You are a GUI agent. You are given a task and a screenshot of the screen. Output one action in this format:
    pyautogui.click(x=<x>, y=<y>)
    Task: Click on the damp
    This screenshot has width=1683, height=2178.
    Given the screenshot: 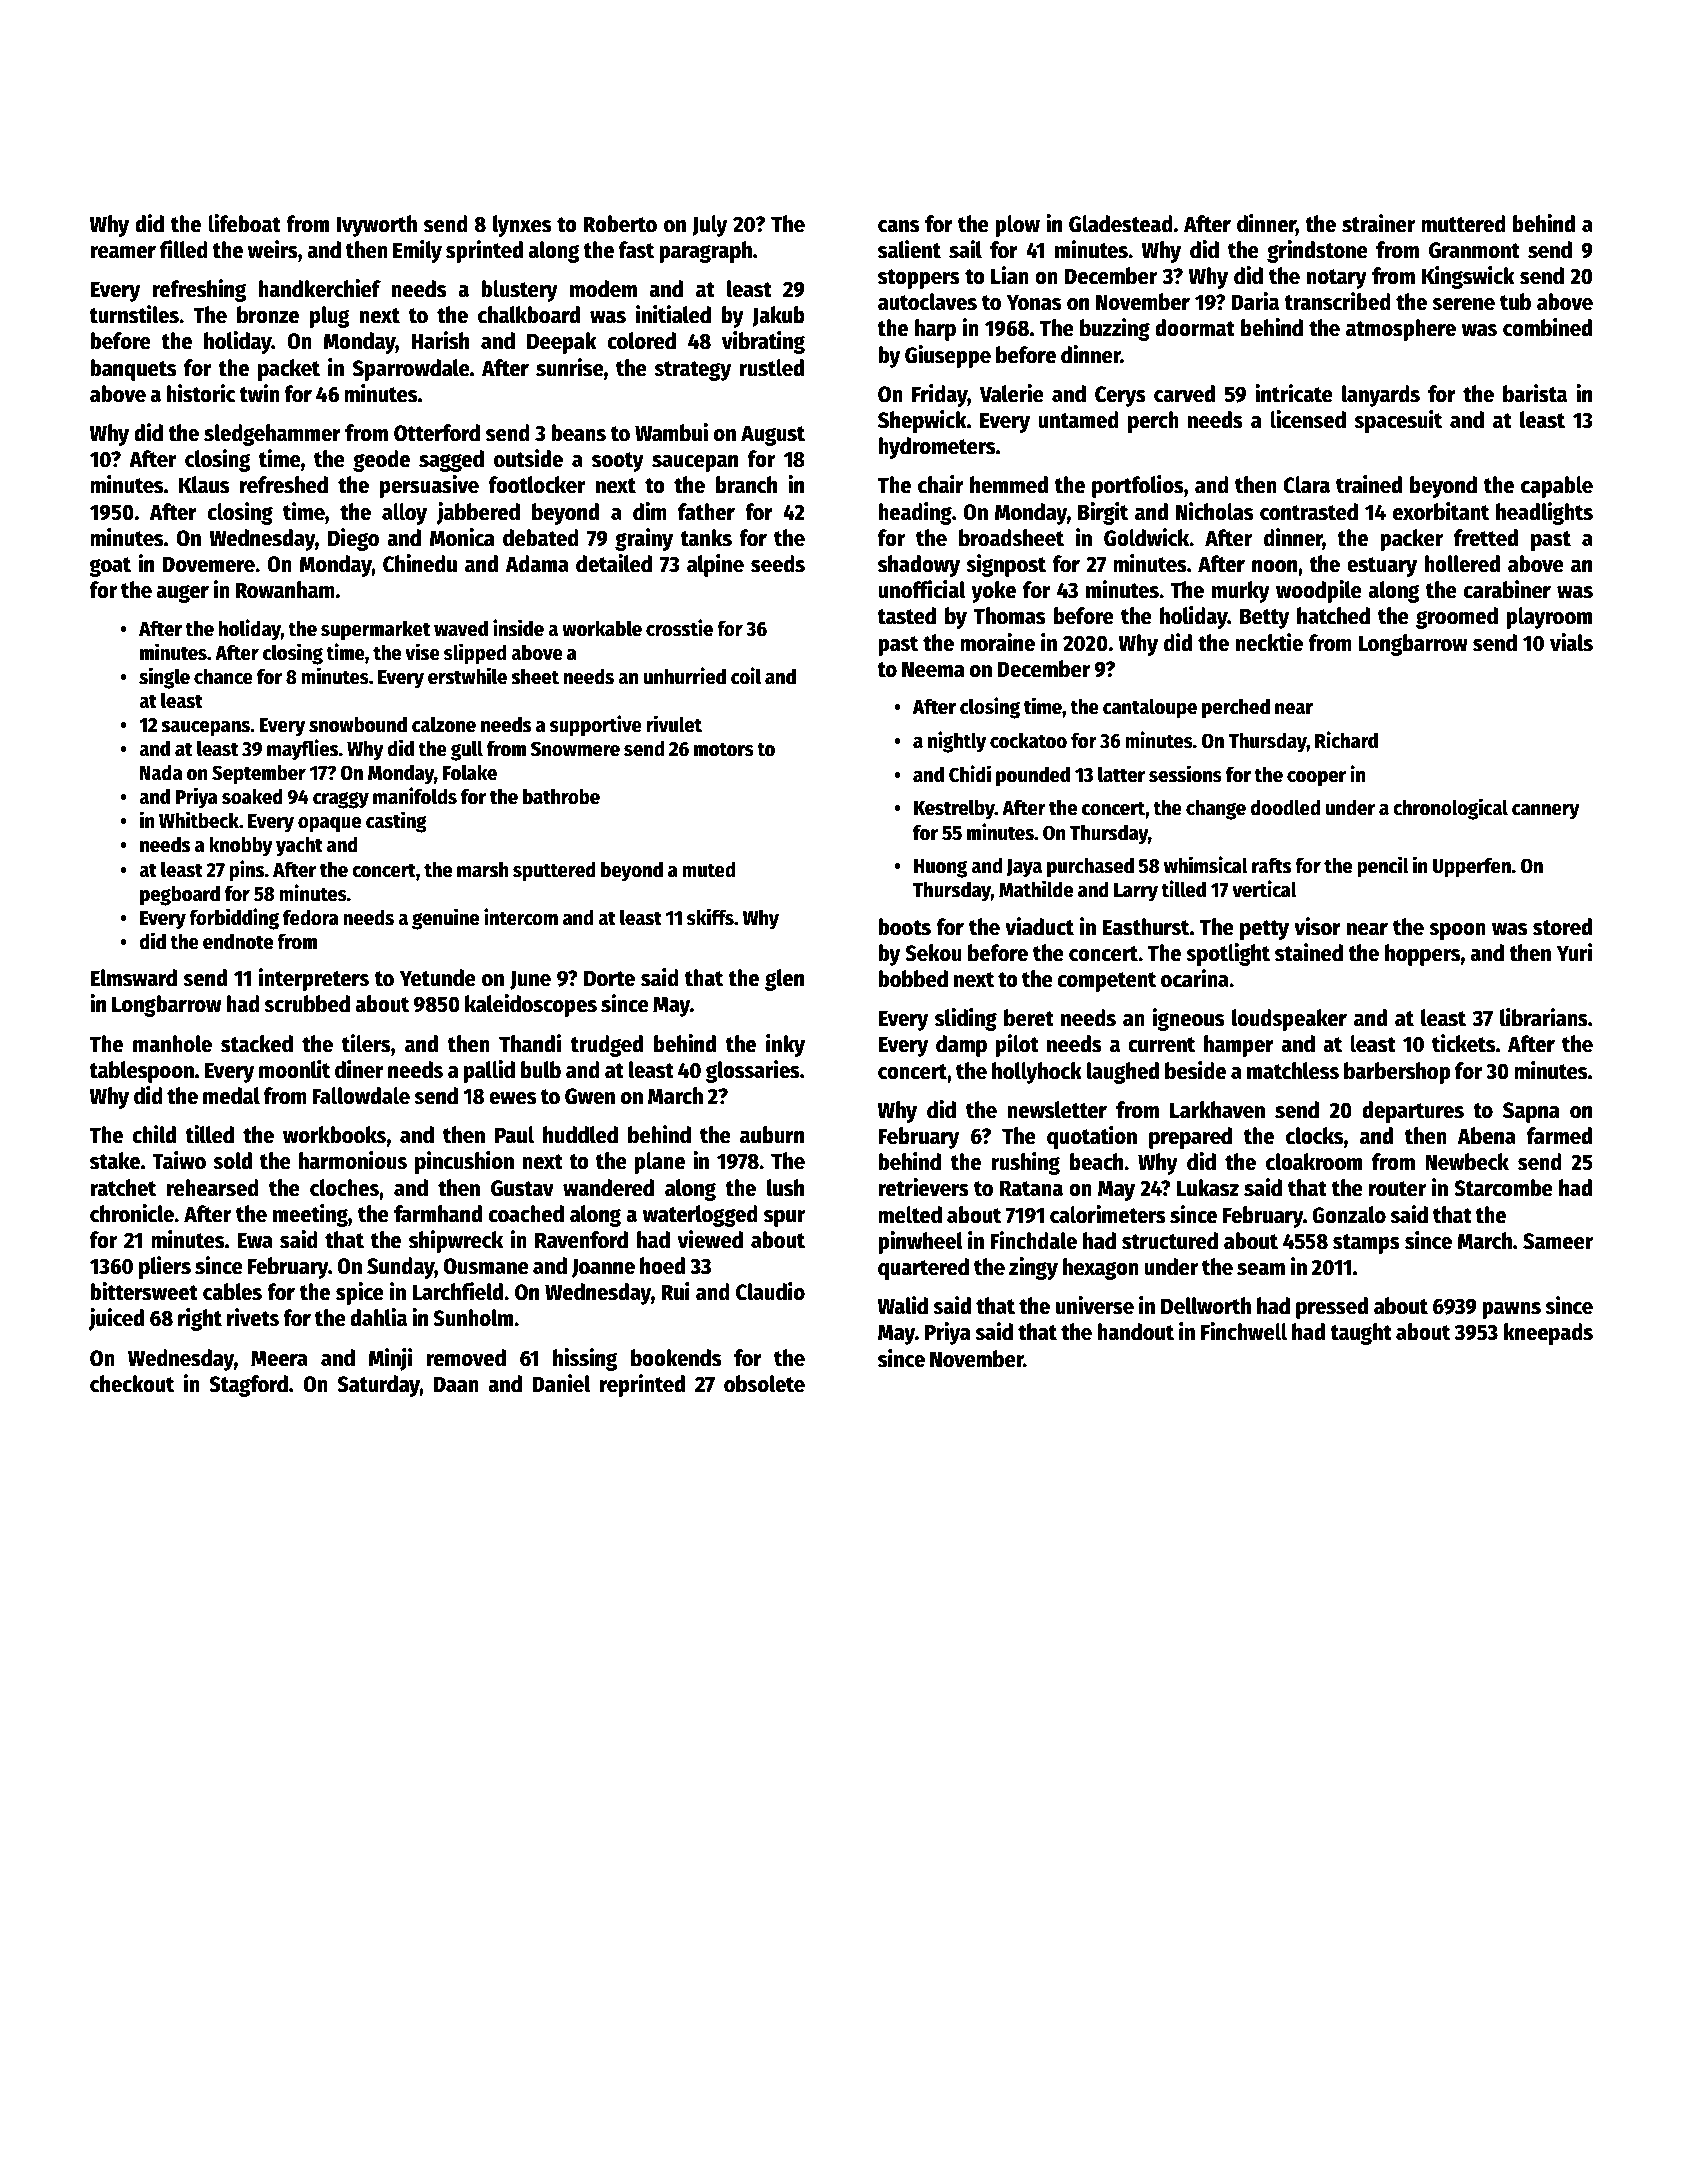 What is the action you would take?
    pyautogui.click(x=961, y=1046)
